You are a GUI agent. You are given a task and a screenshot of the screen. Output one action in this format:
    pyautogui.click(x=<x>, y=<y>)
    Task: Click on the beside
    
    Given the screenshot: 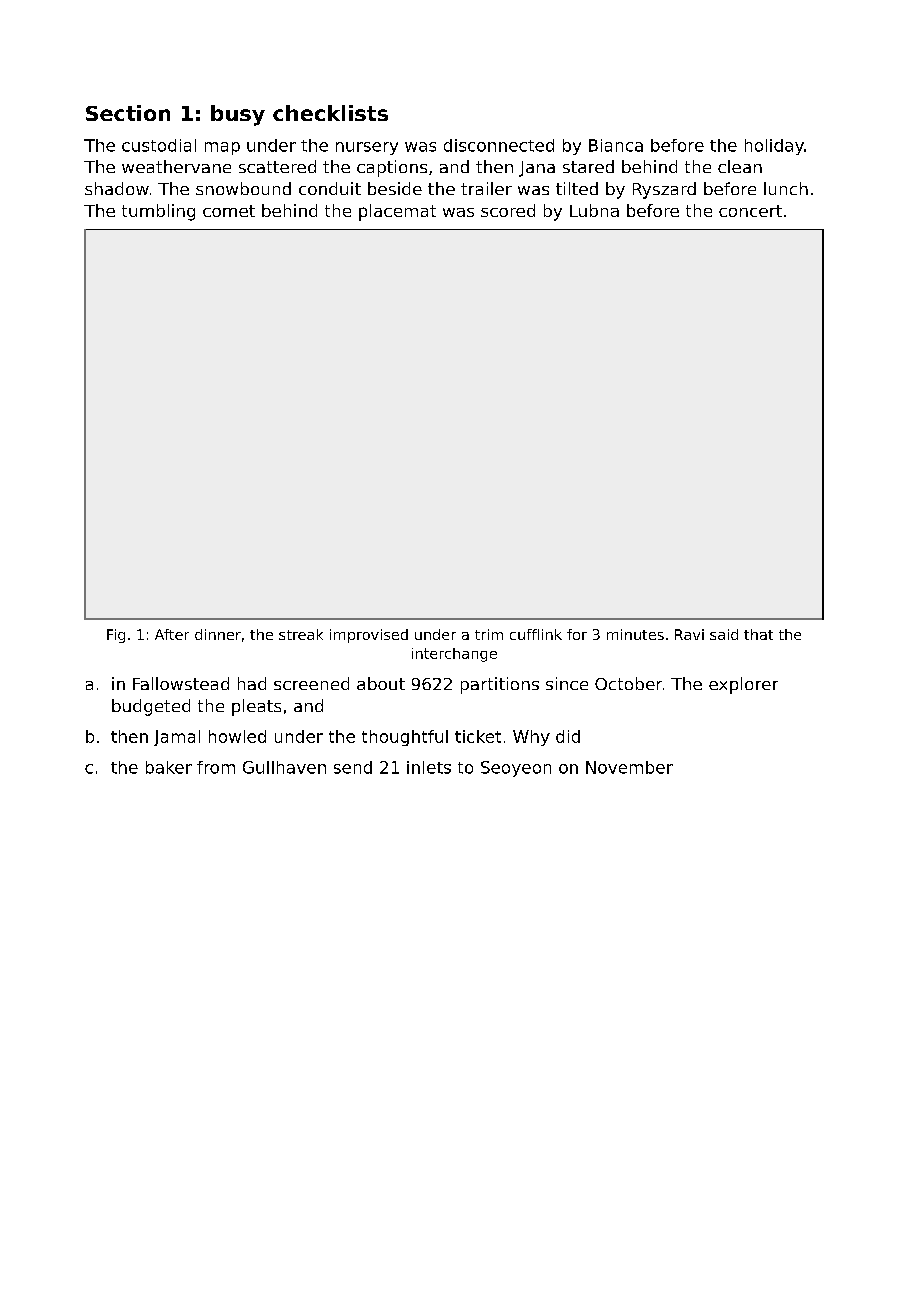 What is the action you would take?
    pyautogui.click(x=395, y=188)
